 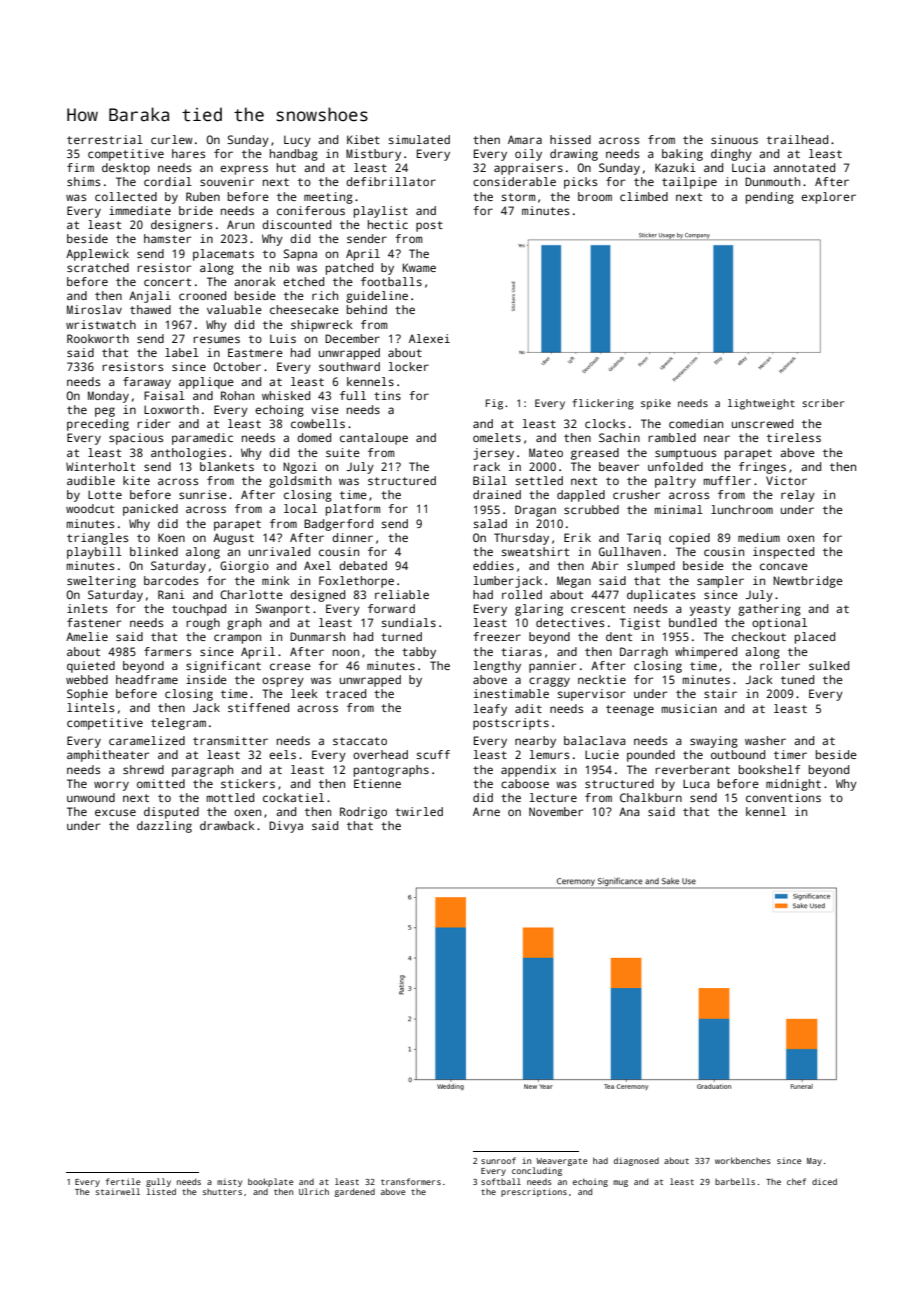 I want to click on Kibet, so click(x=363, y=139).
